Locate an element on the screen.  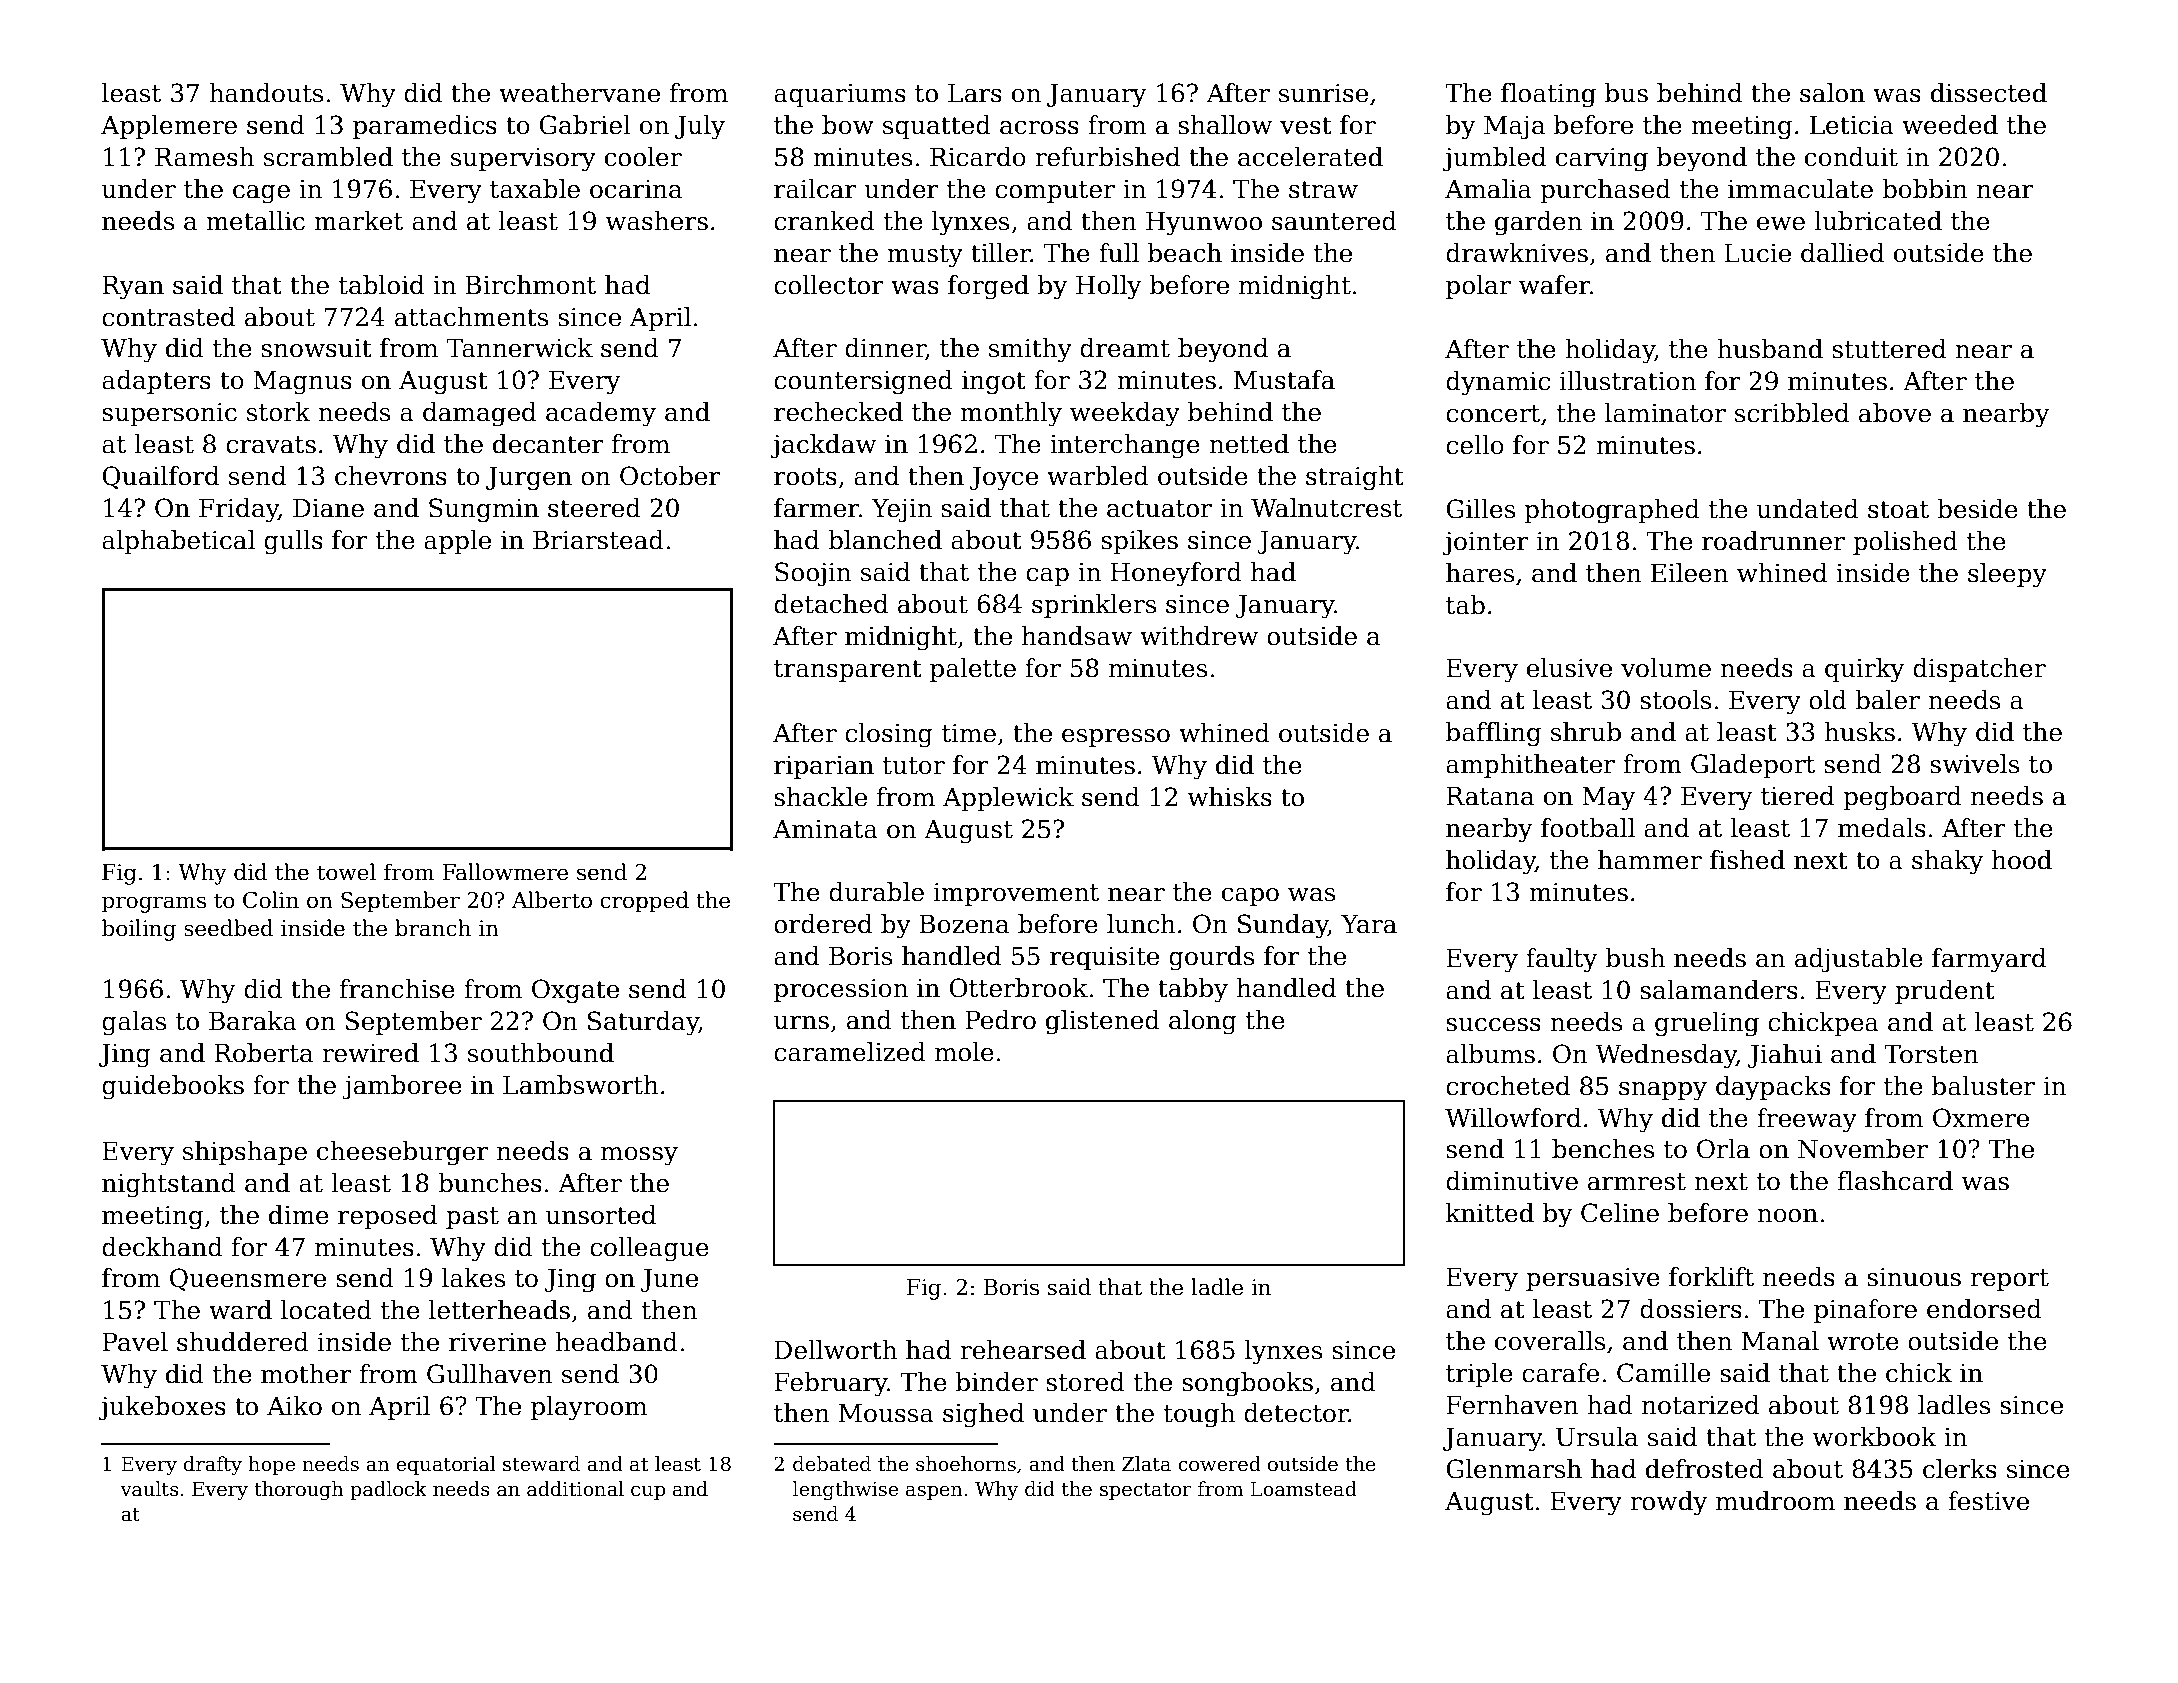
accelerated is located at coordinates (1310, 157).
